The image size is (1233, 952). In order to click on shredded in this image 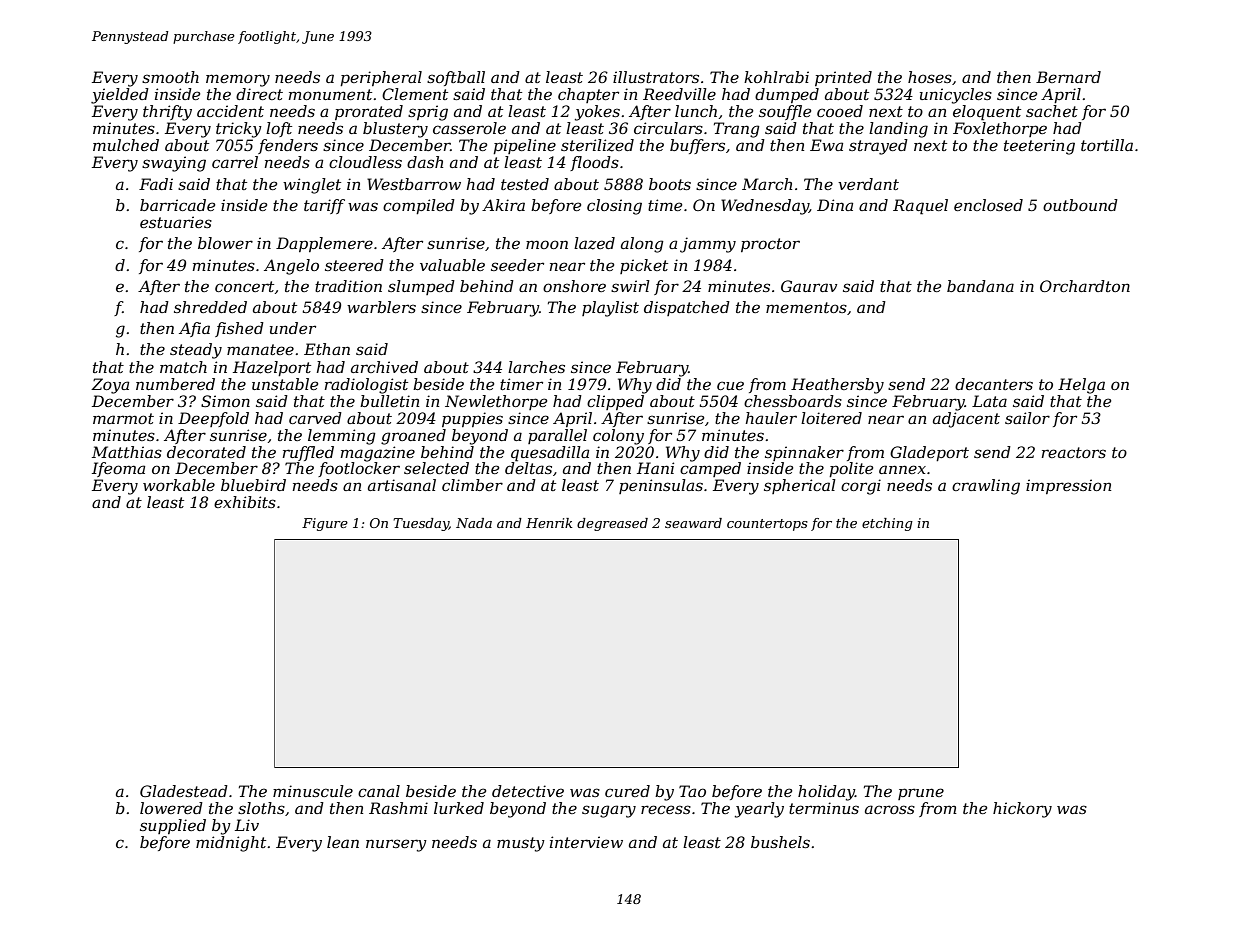, I will do `click(210, 307)`.
